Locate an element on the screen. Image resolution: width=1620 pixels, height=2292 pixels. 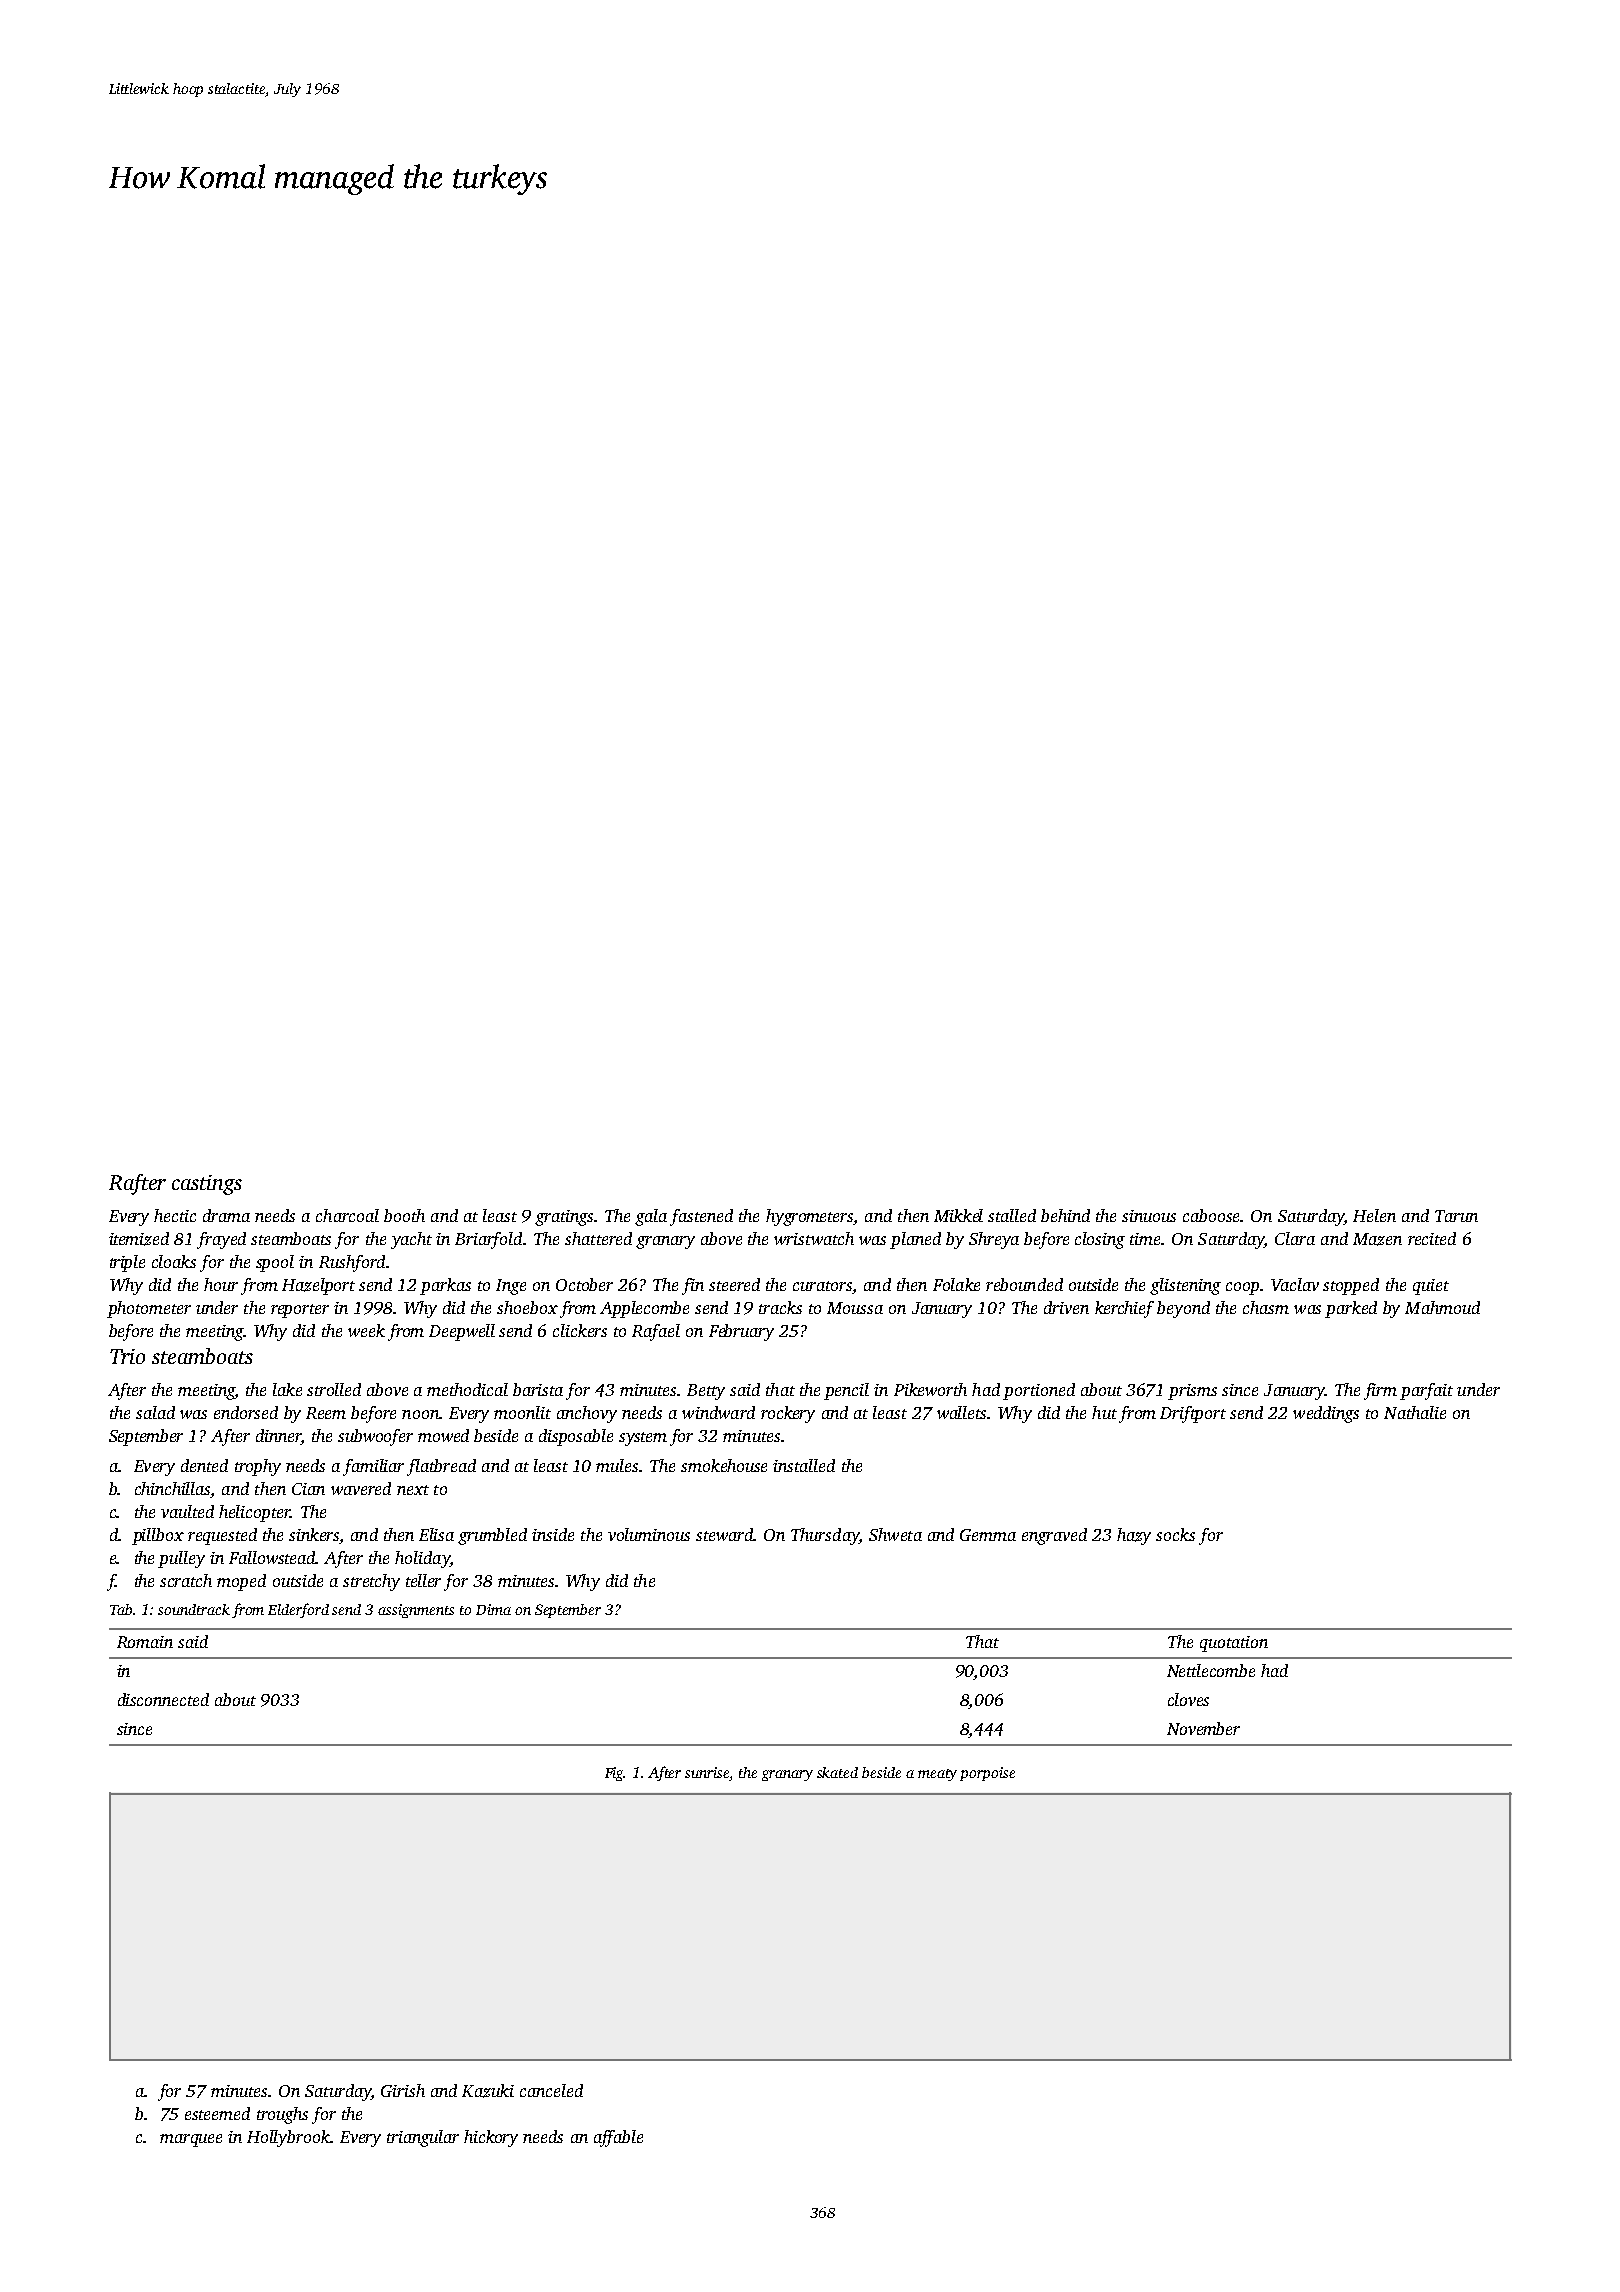
Hollybrook is located at coordinates (288, 2138).
